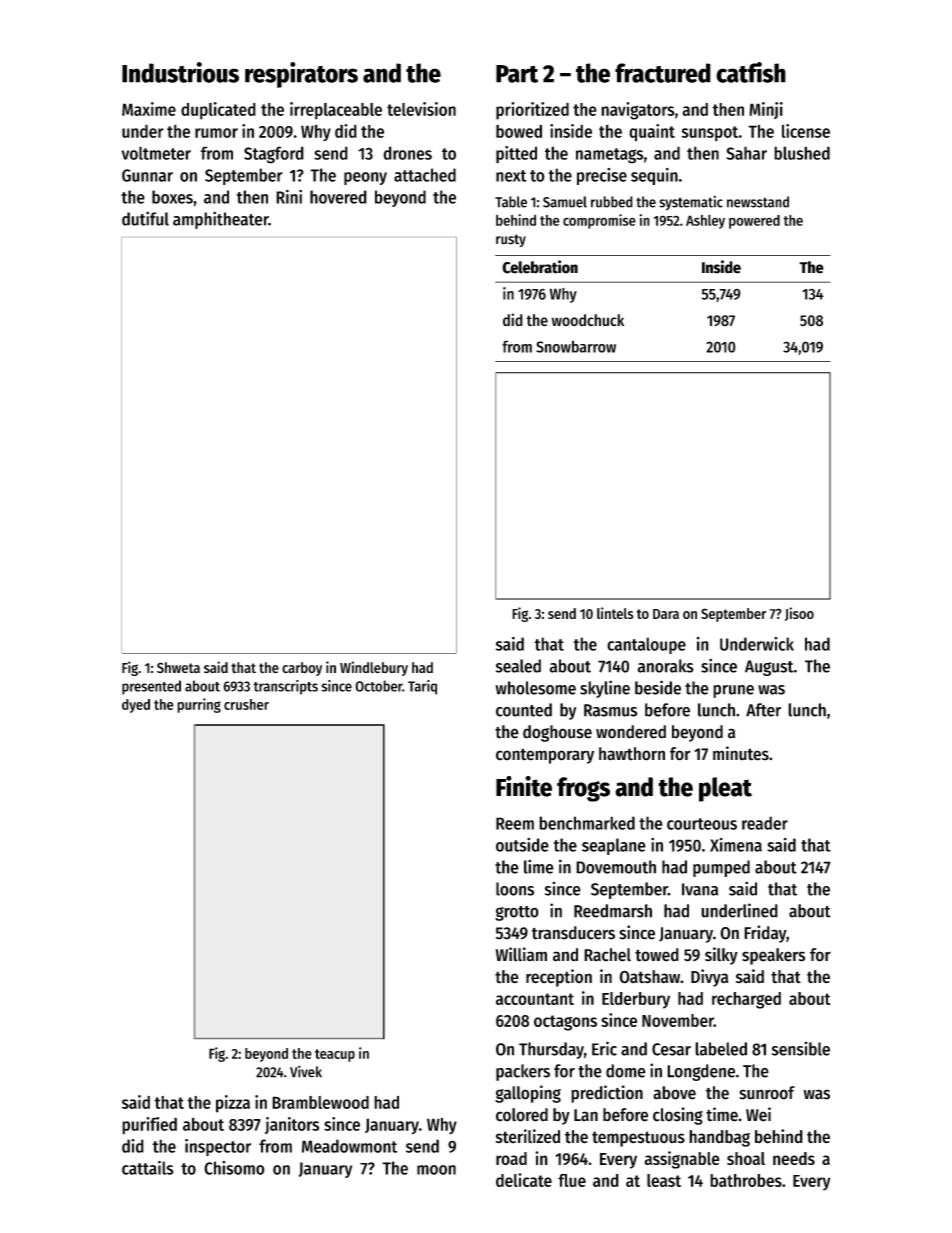 The width and height of the page is (952, 1233). Describe the element at coordinates (746, 1180) in the page. I see `bathrobes` at that location.
